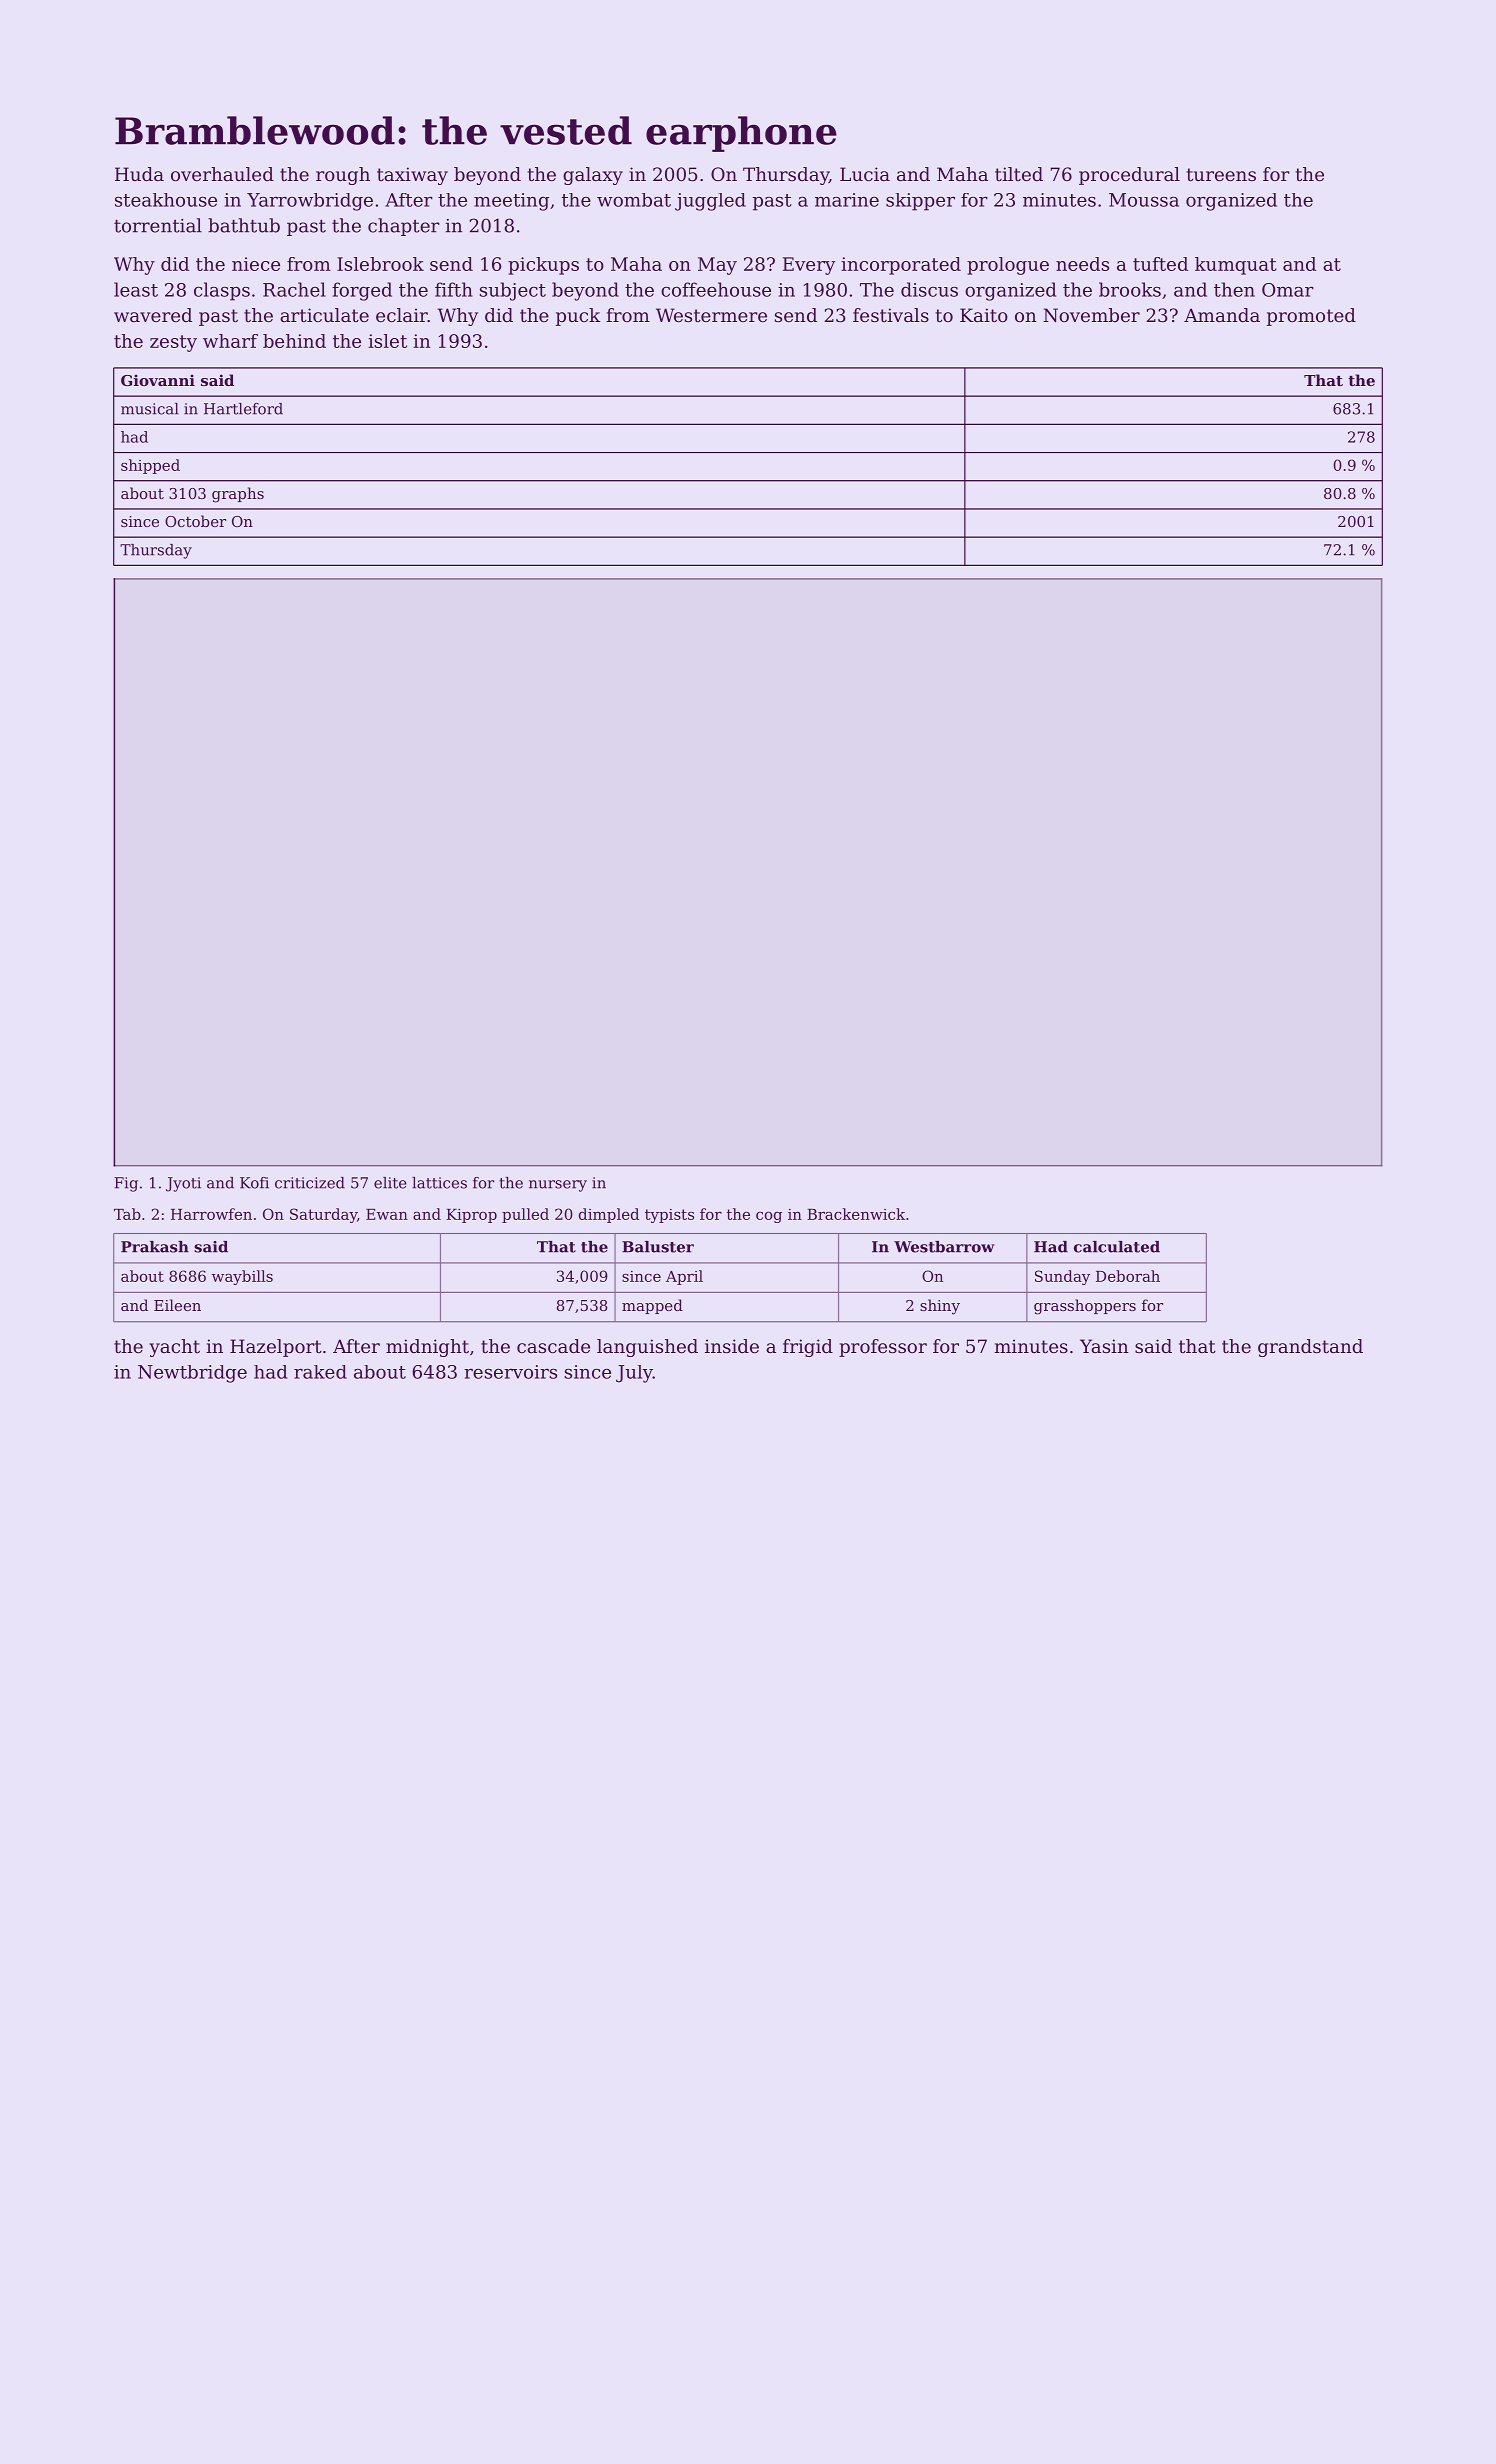  I want to click on marine, so click(847, 200).
